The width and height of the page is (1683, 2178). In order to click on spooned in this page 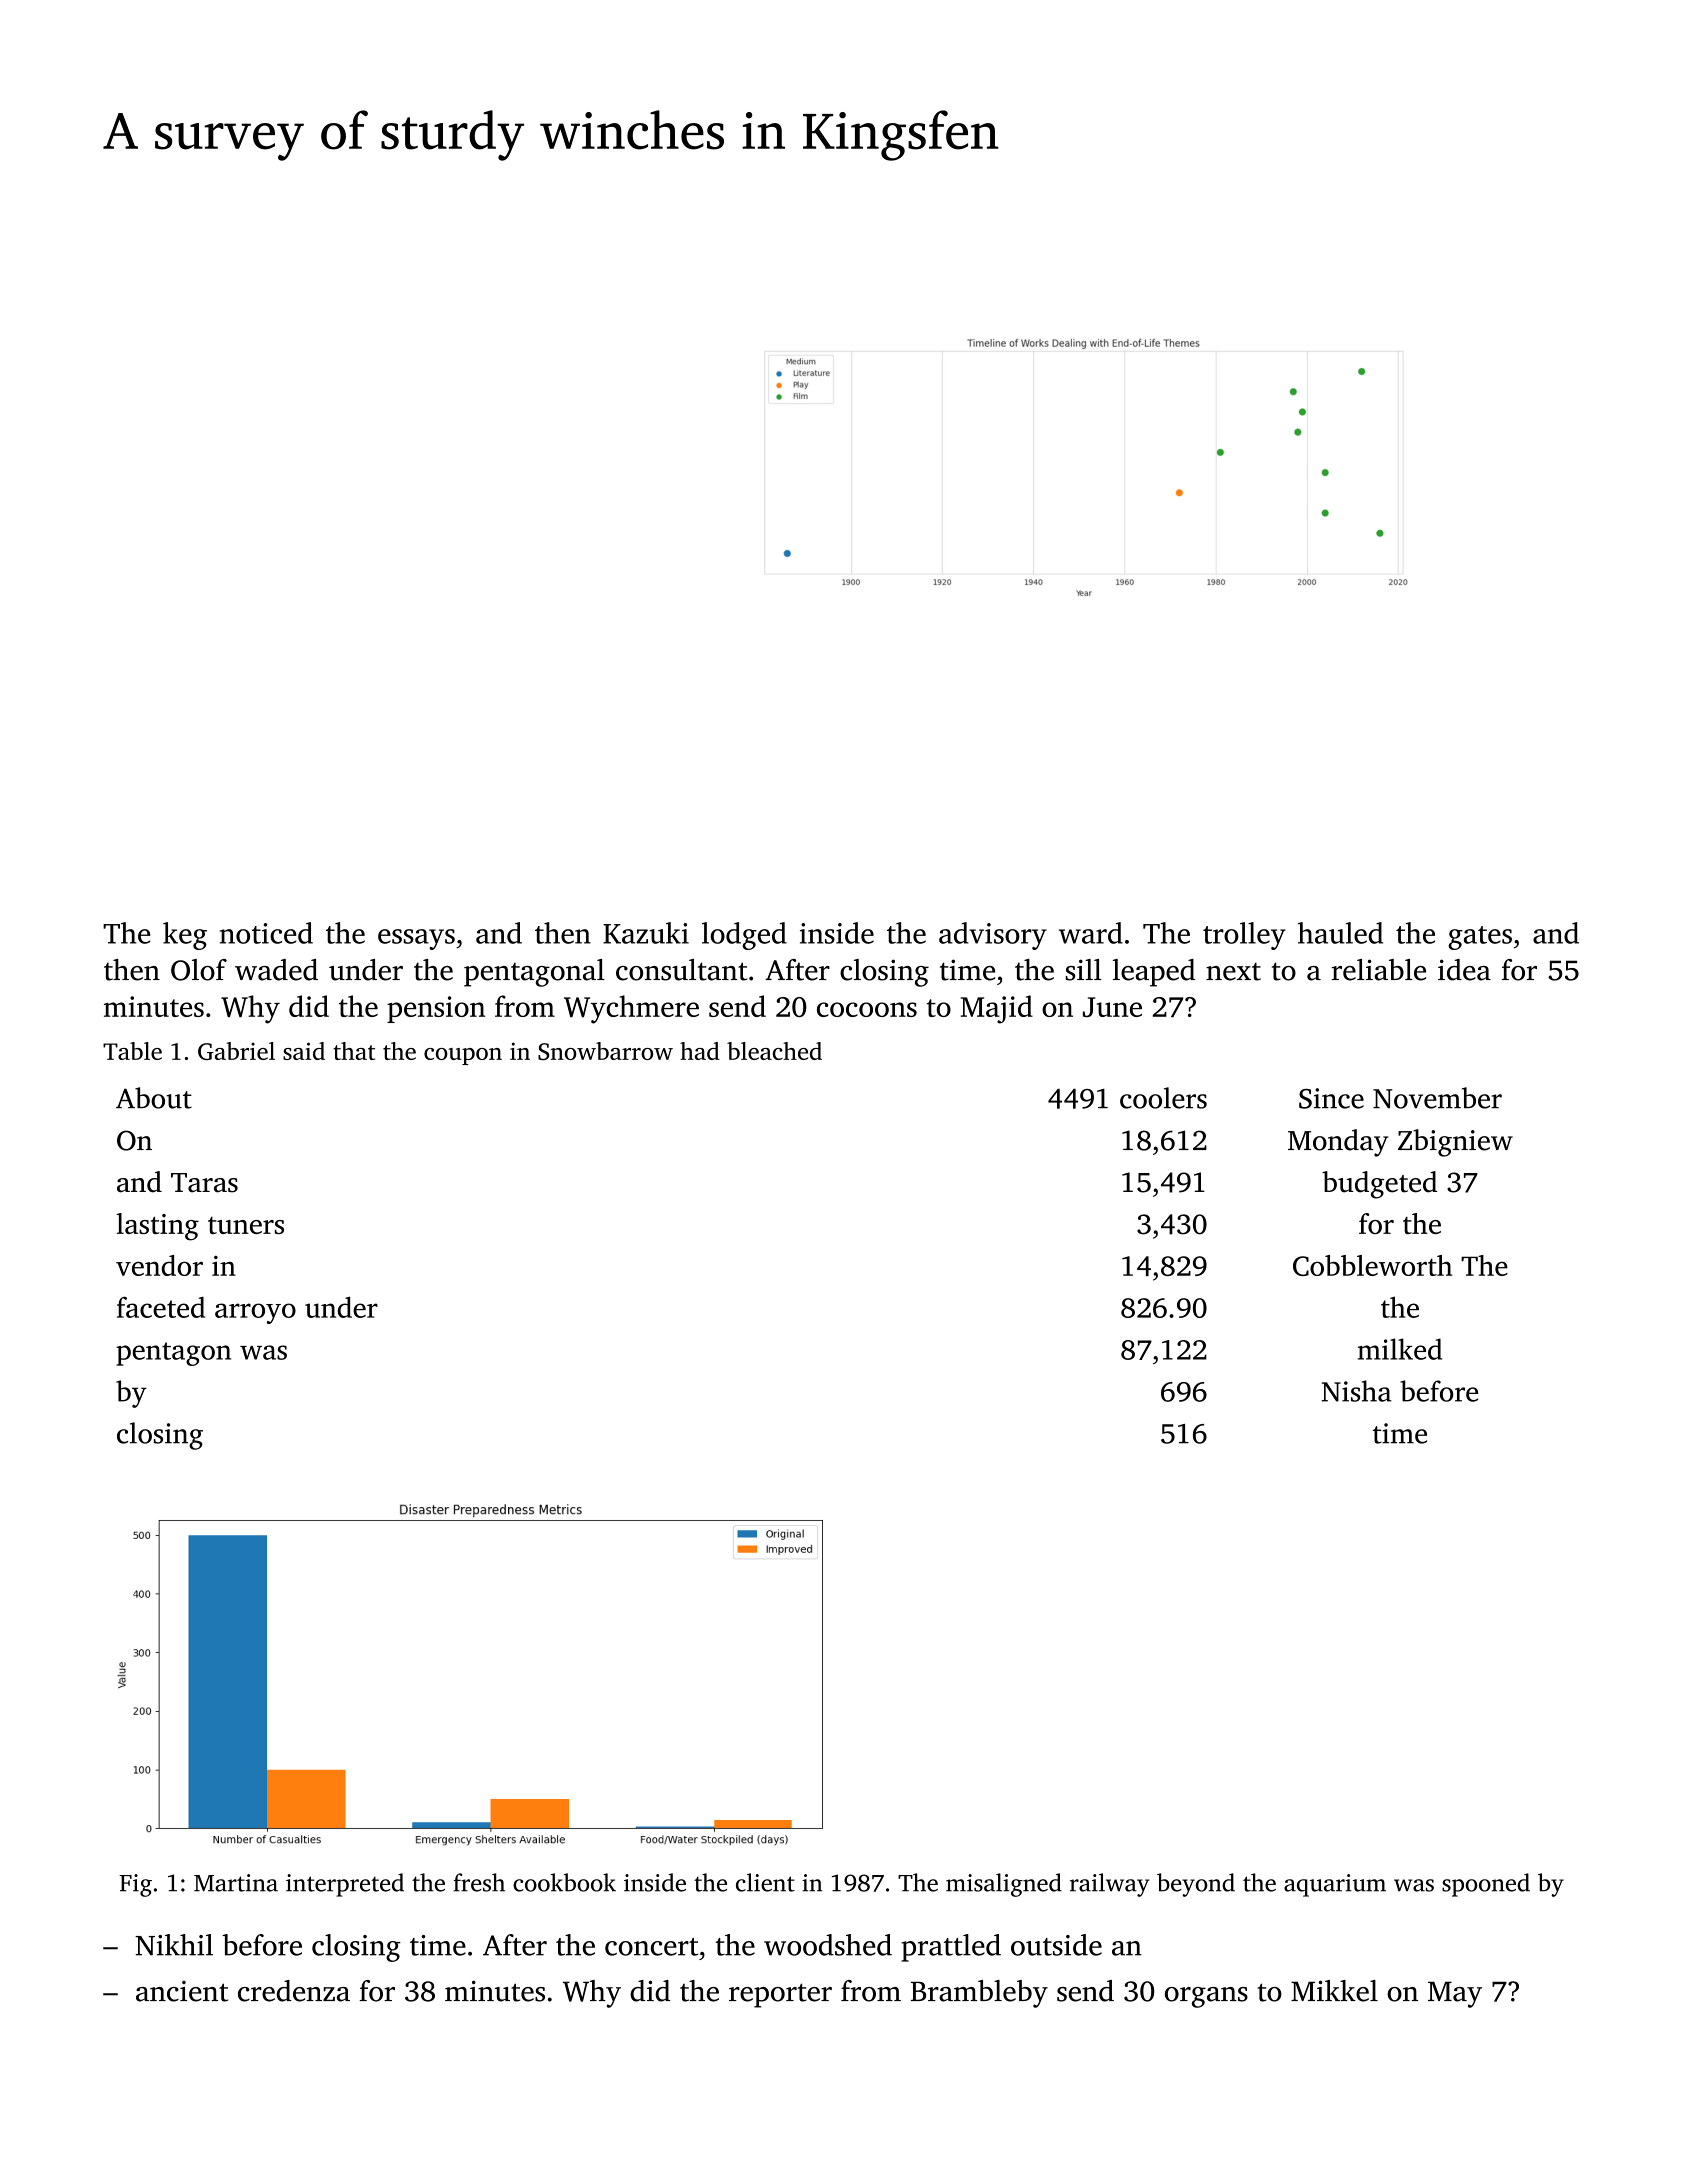, I will do `click(1486, 1885)`.
